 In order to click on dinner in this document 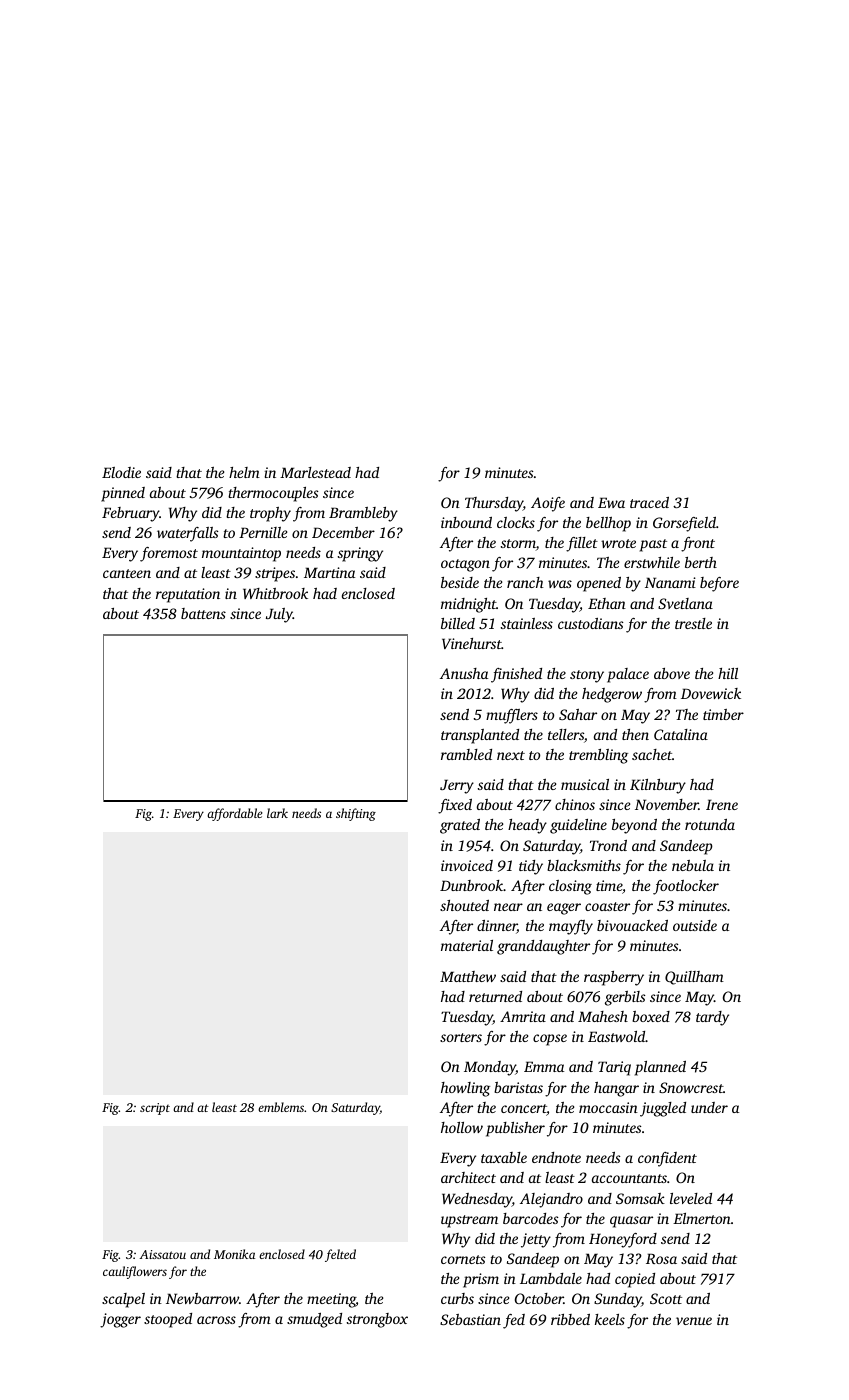, I will do `click(497, 927)`.
